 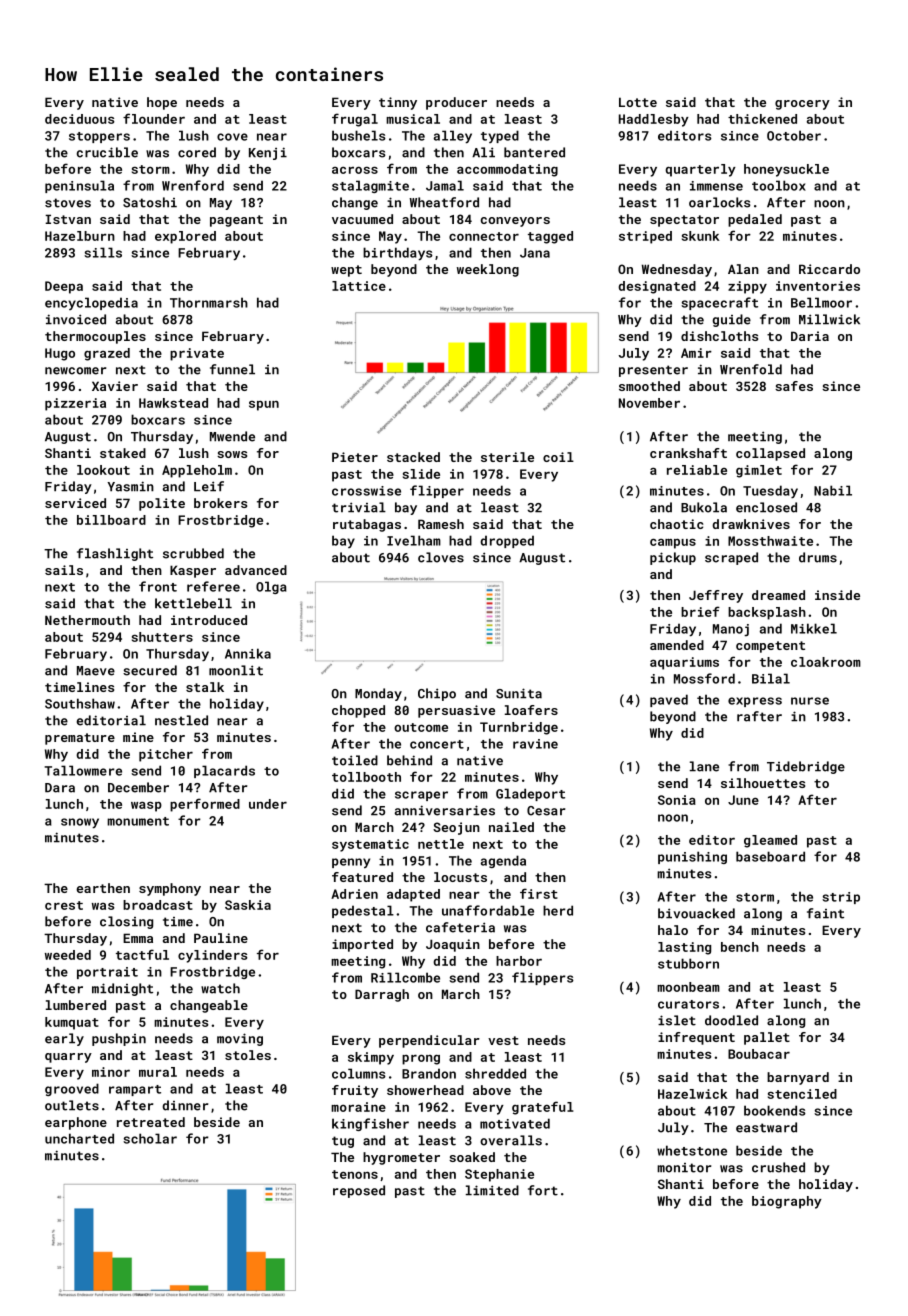 What do you see at coordinates (558, 457) in the image?
I see `coil` at bounding box center [558, 457].
